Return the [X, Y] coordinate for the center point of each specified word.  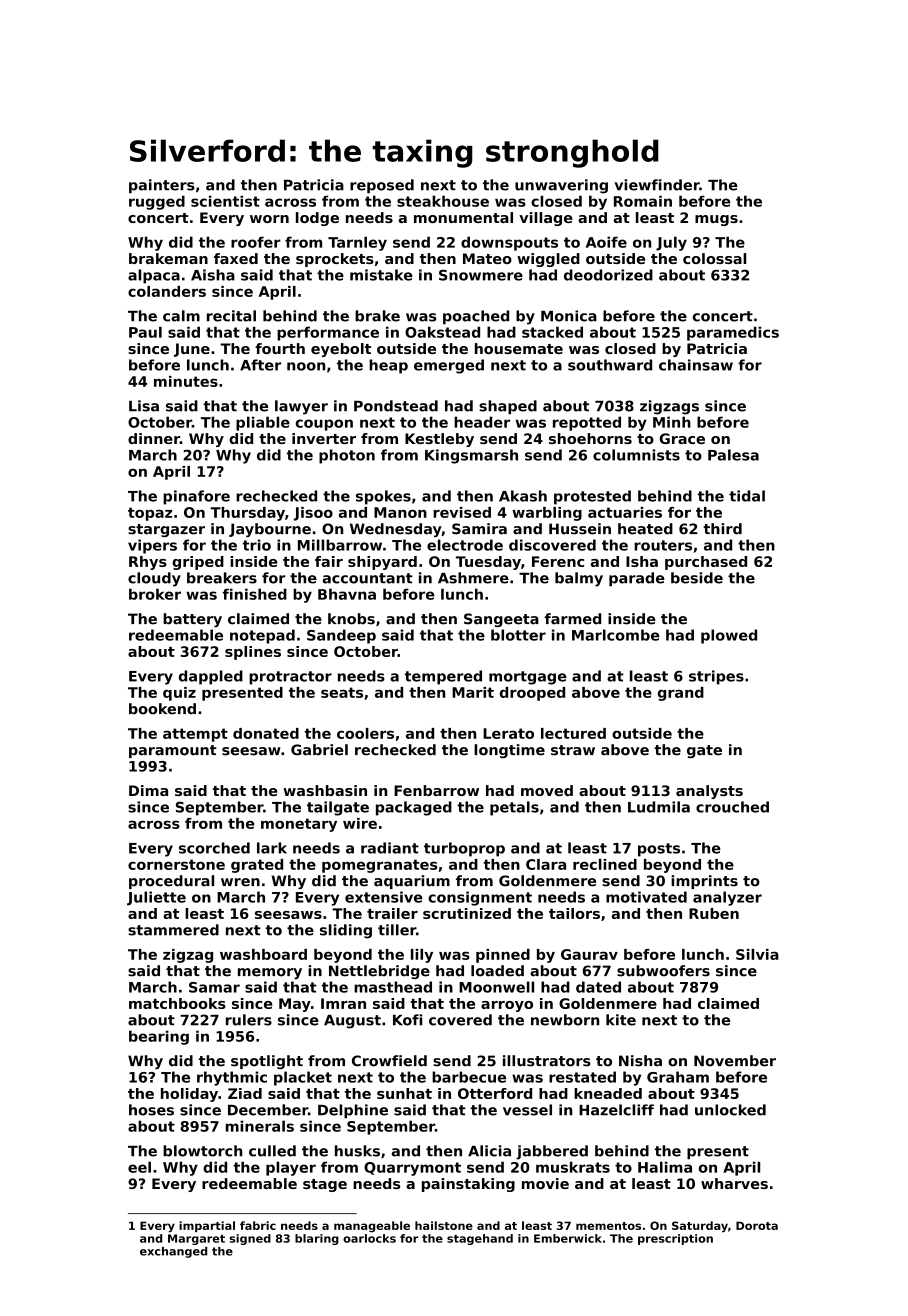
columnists [636, 455]
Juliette [156, 898]
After [260, 365]
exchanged [173, 1252]
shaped [508, 407]
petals [514, 808]
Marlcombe [616, 635]
